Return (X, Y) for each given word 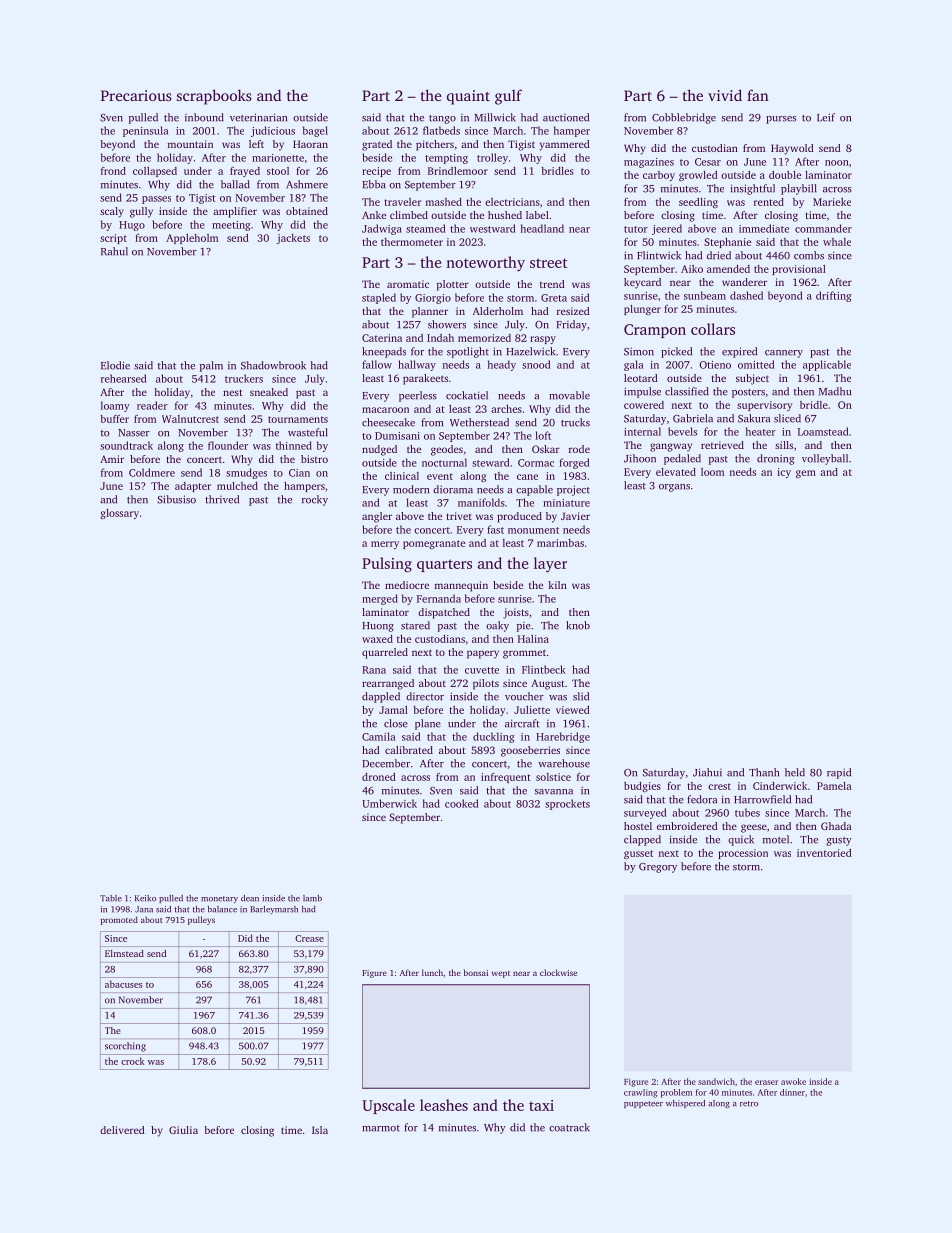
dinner (792, 1092)
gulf (508, 97)
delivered (122, 1130)
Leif (826, 117)
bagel (315, 131)
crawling (640, 1093)
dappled (381, 697)
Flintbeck (544, 669)
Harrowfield (762, 799)
